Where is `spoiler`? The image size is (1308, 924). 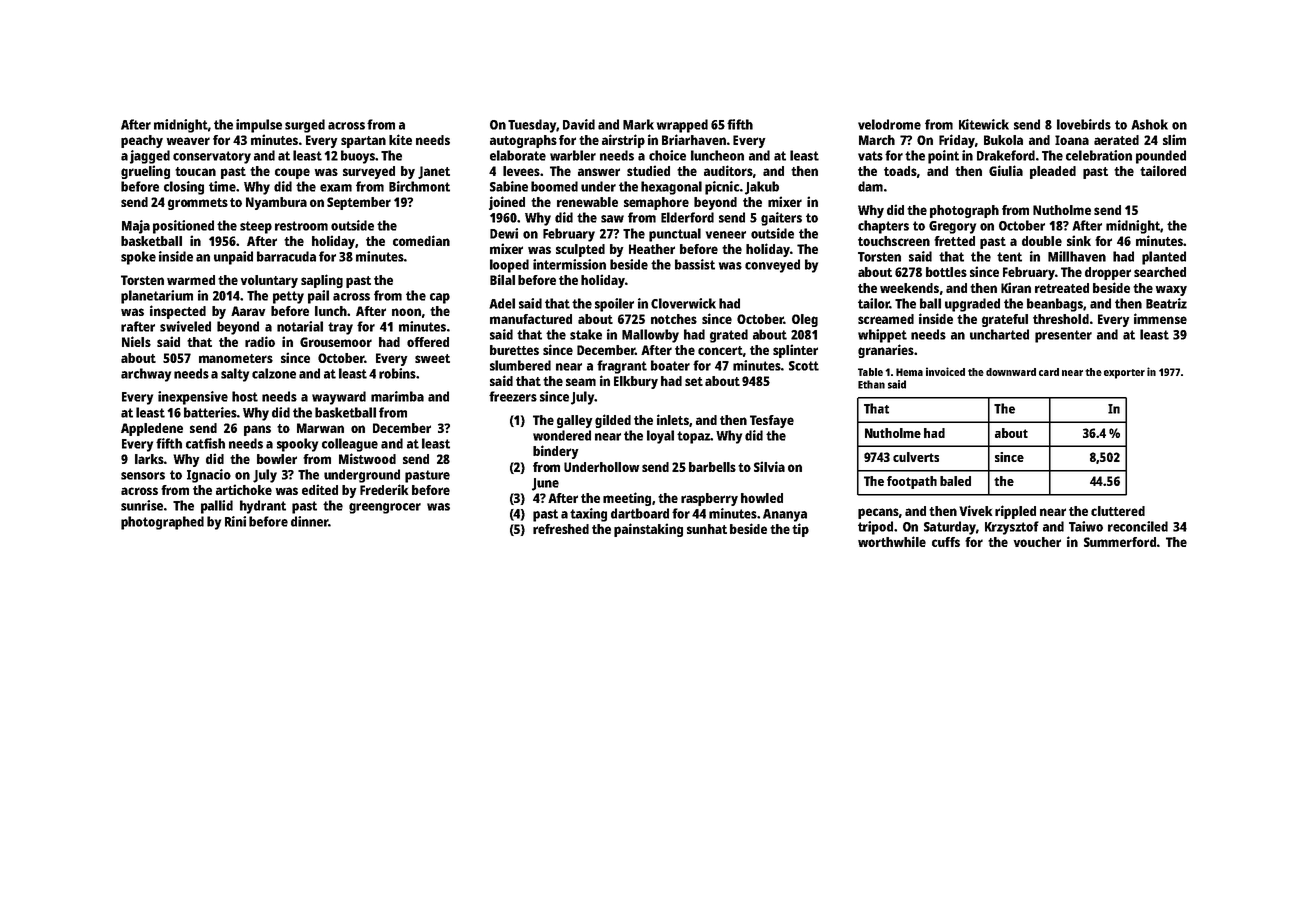
spoiler is located at coordinates (614, 305).
